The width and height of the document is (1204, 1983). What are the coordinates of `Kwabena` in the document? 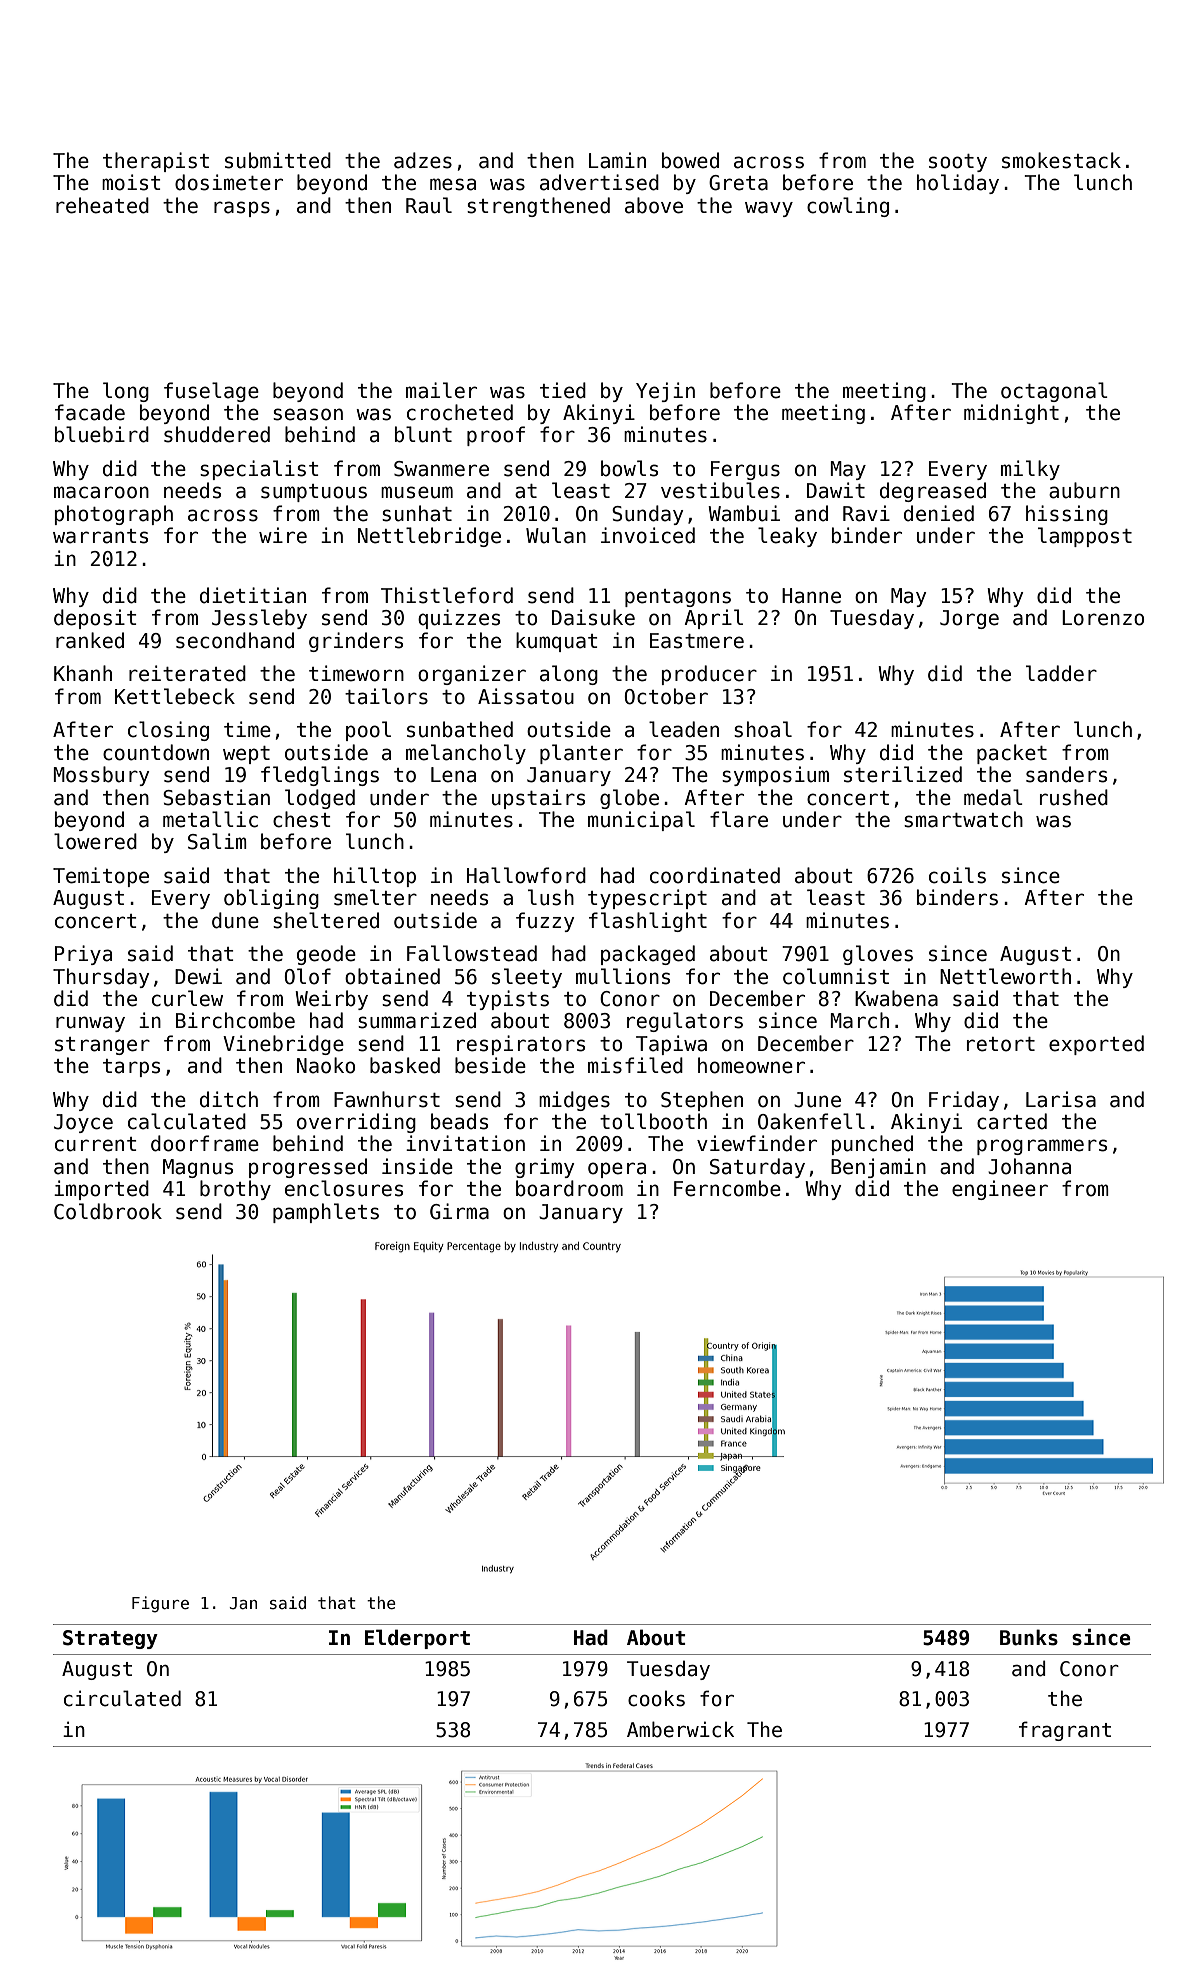 It's located at (896, 998).
